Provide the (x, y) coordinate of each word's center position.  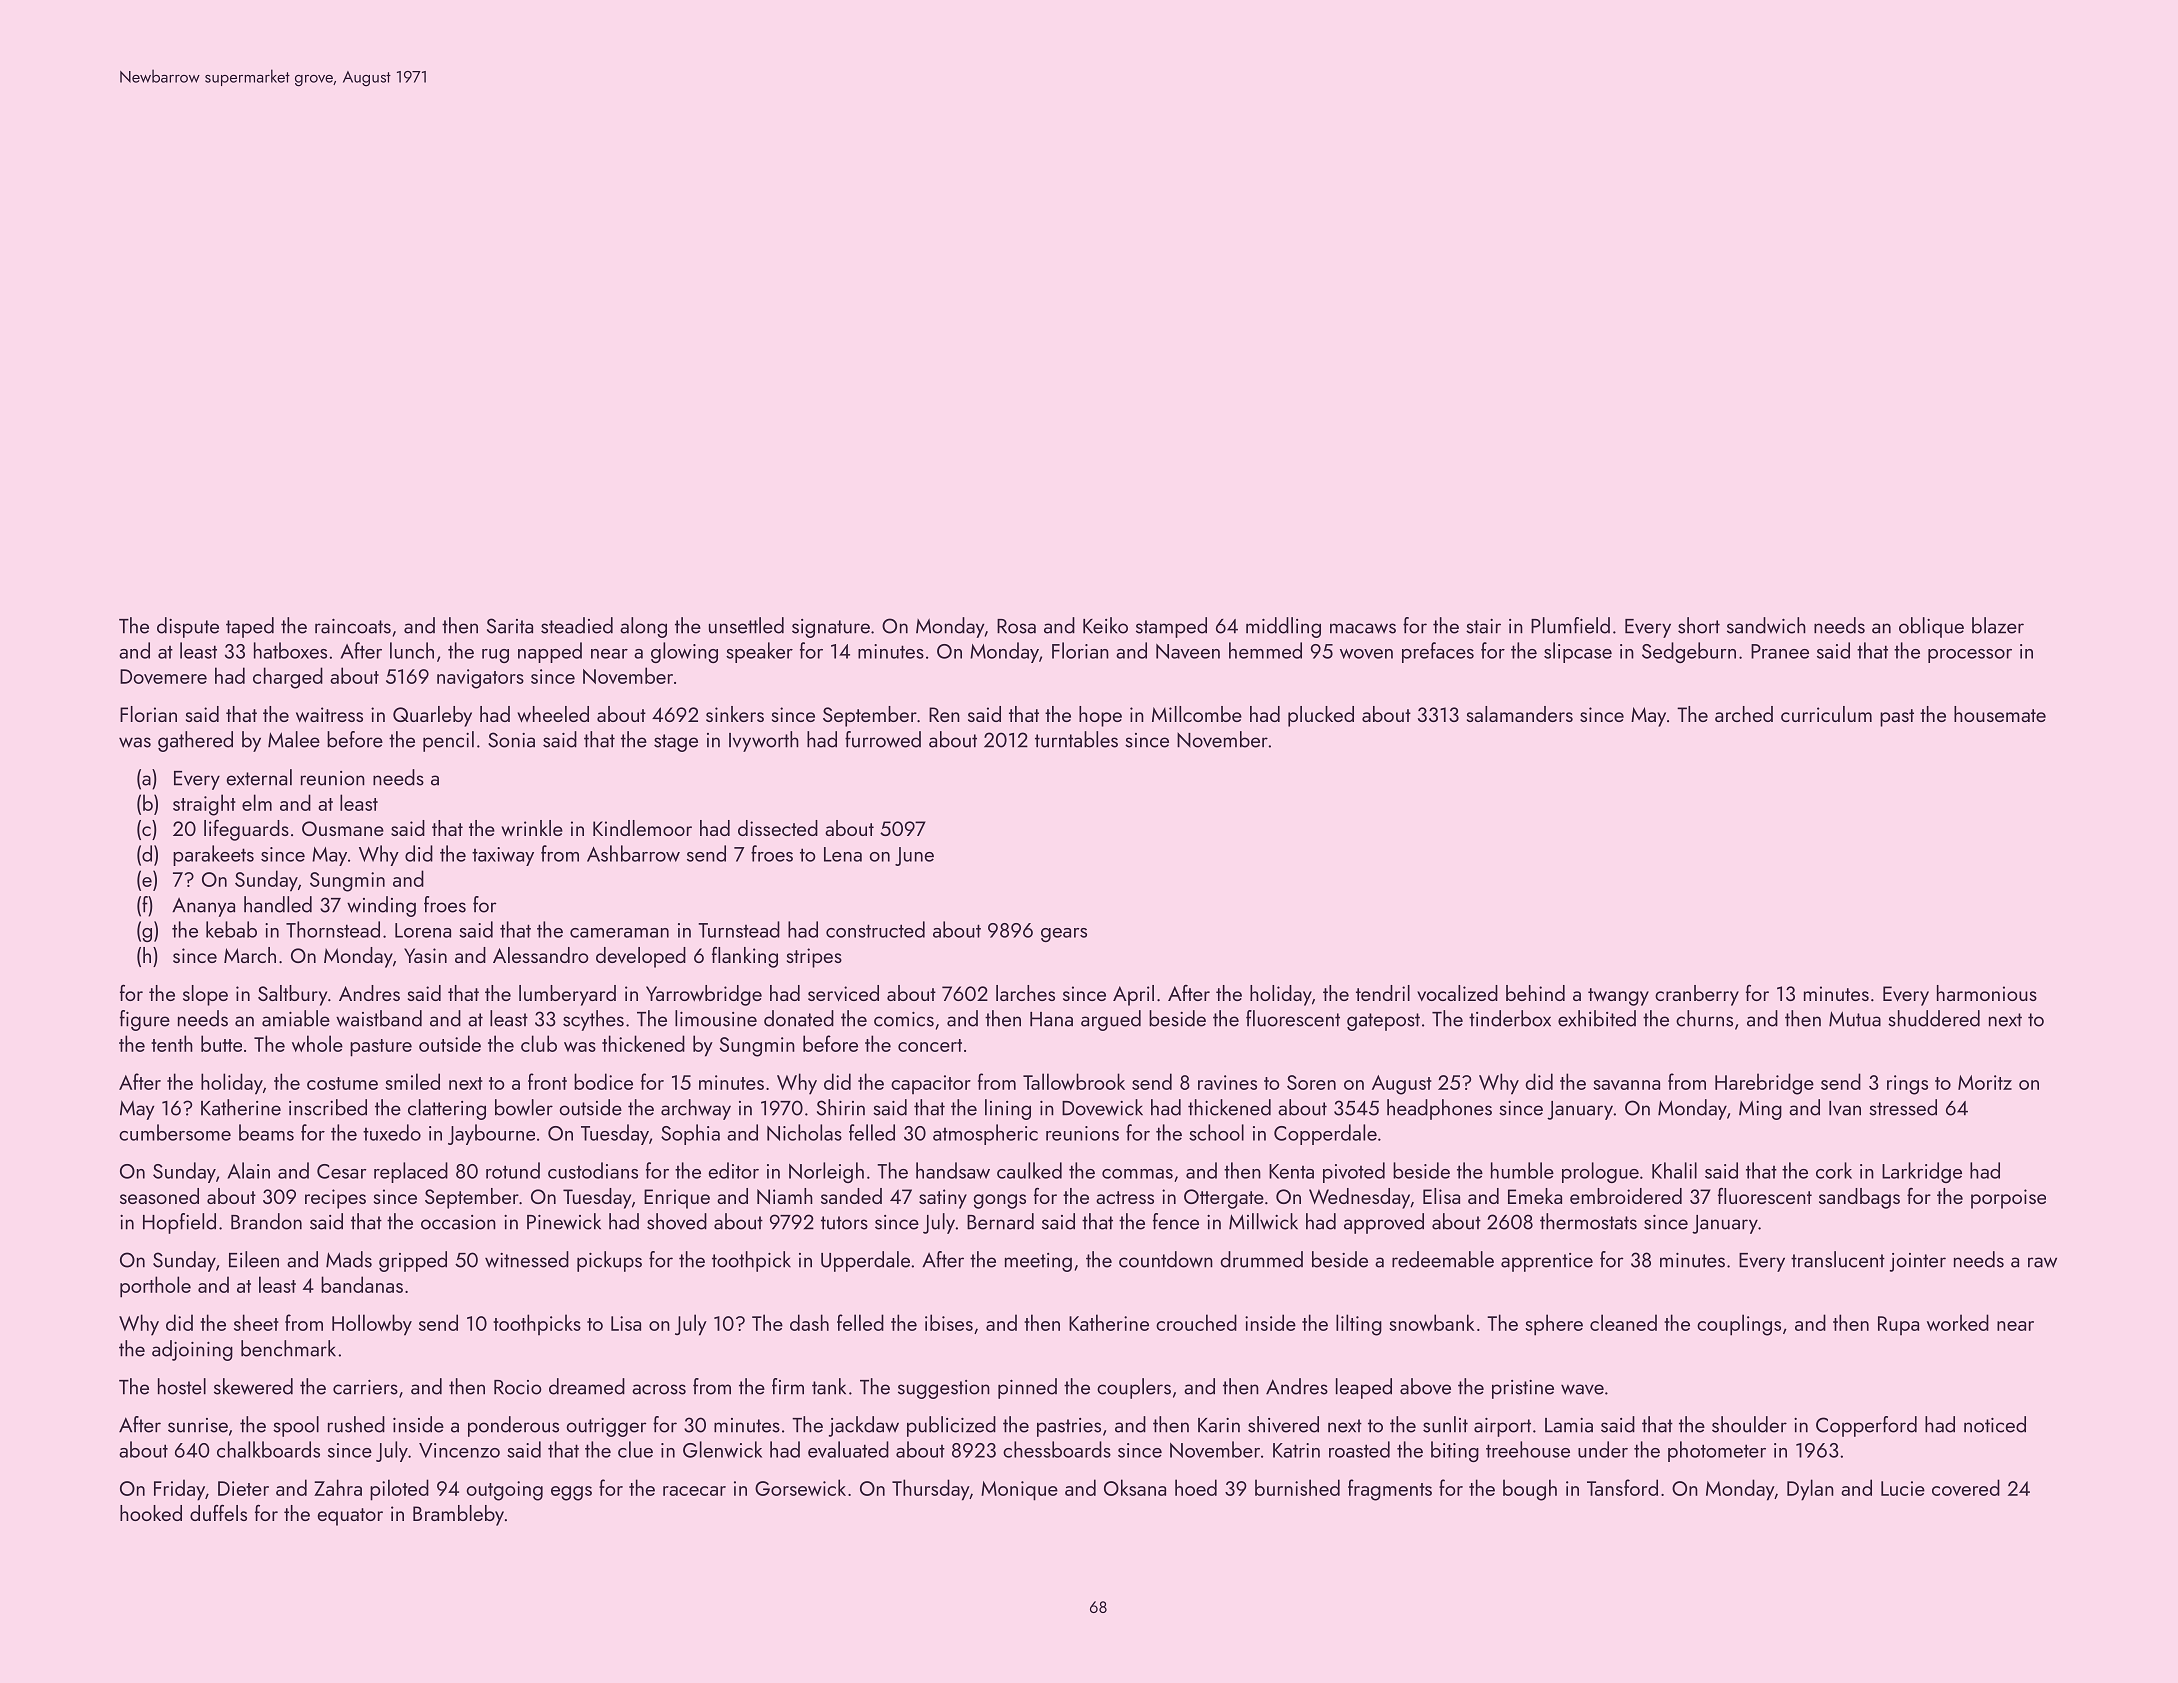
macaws (1363, 628)
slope (205, 995)
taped (250, 627)
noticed (1995, 1424)
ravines (1227, 1082)
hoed (1196, 1487)
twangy (1618, 997)
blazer (1998, 625)
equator (350, 1517)
